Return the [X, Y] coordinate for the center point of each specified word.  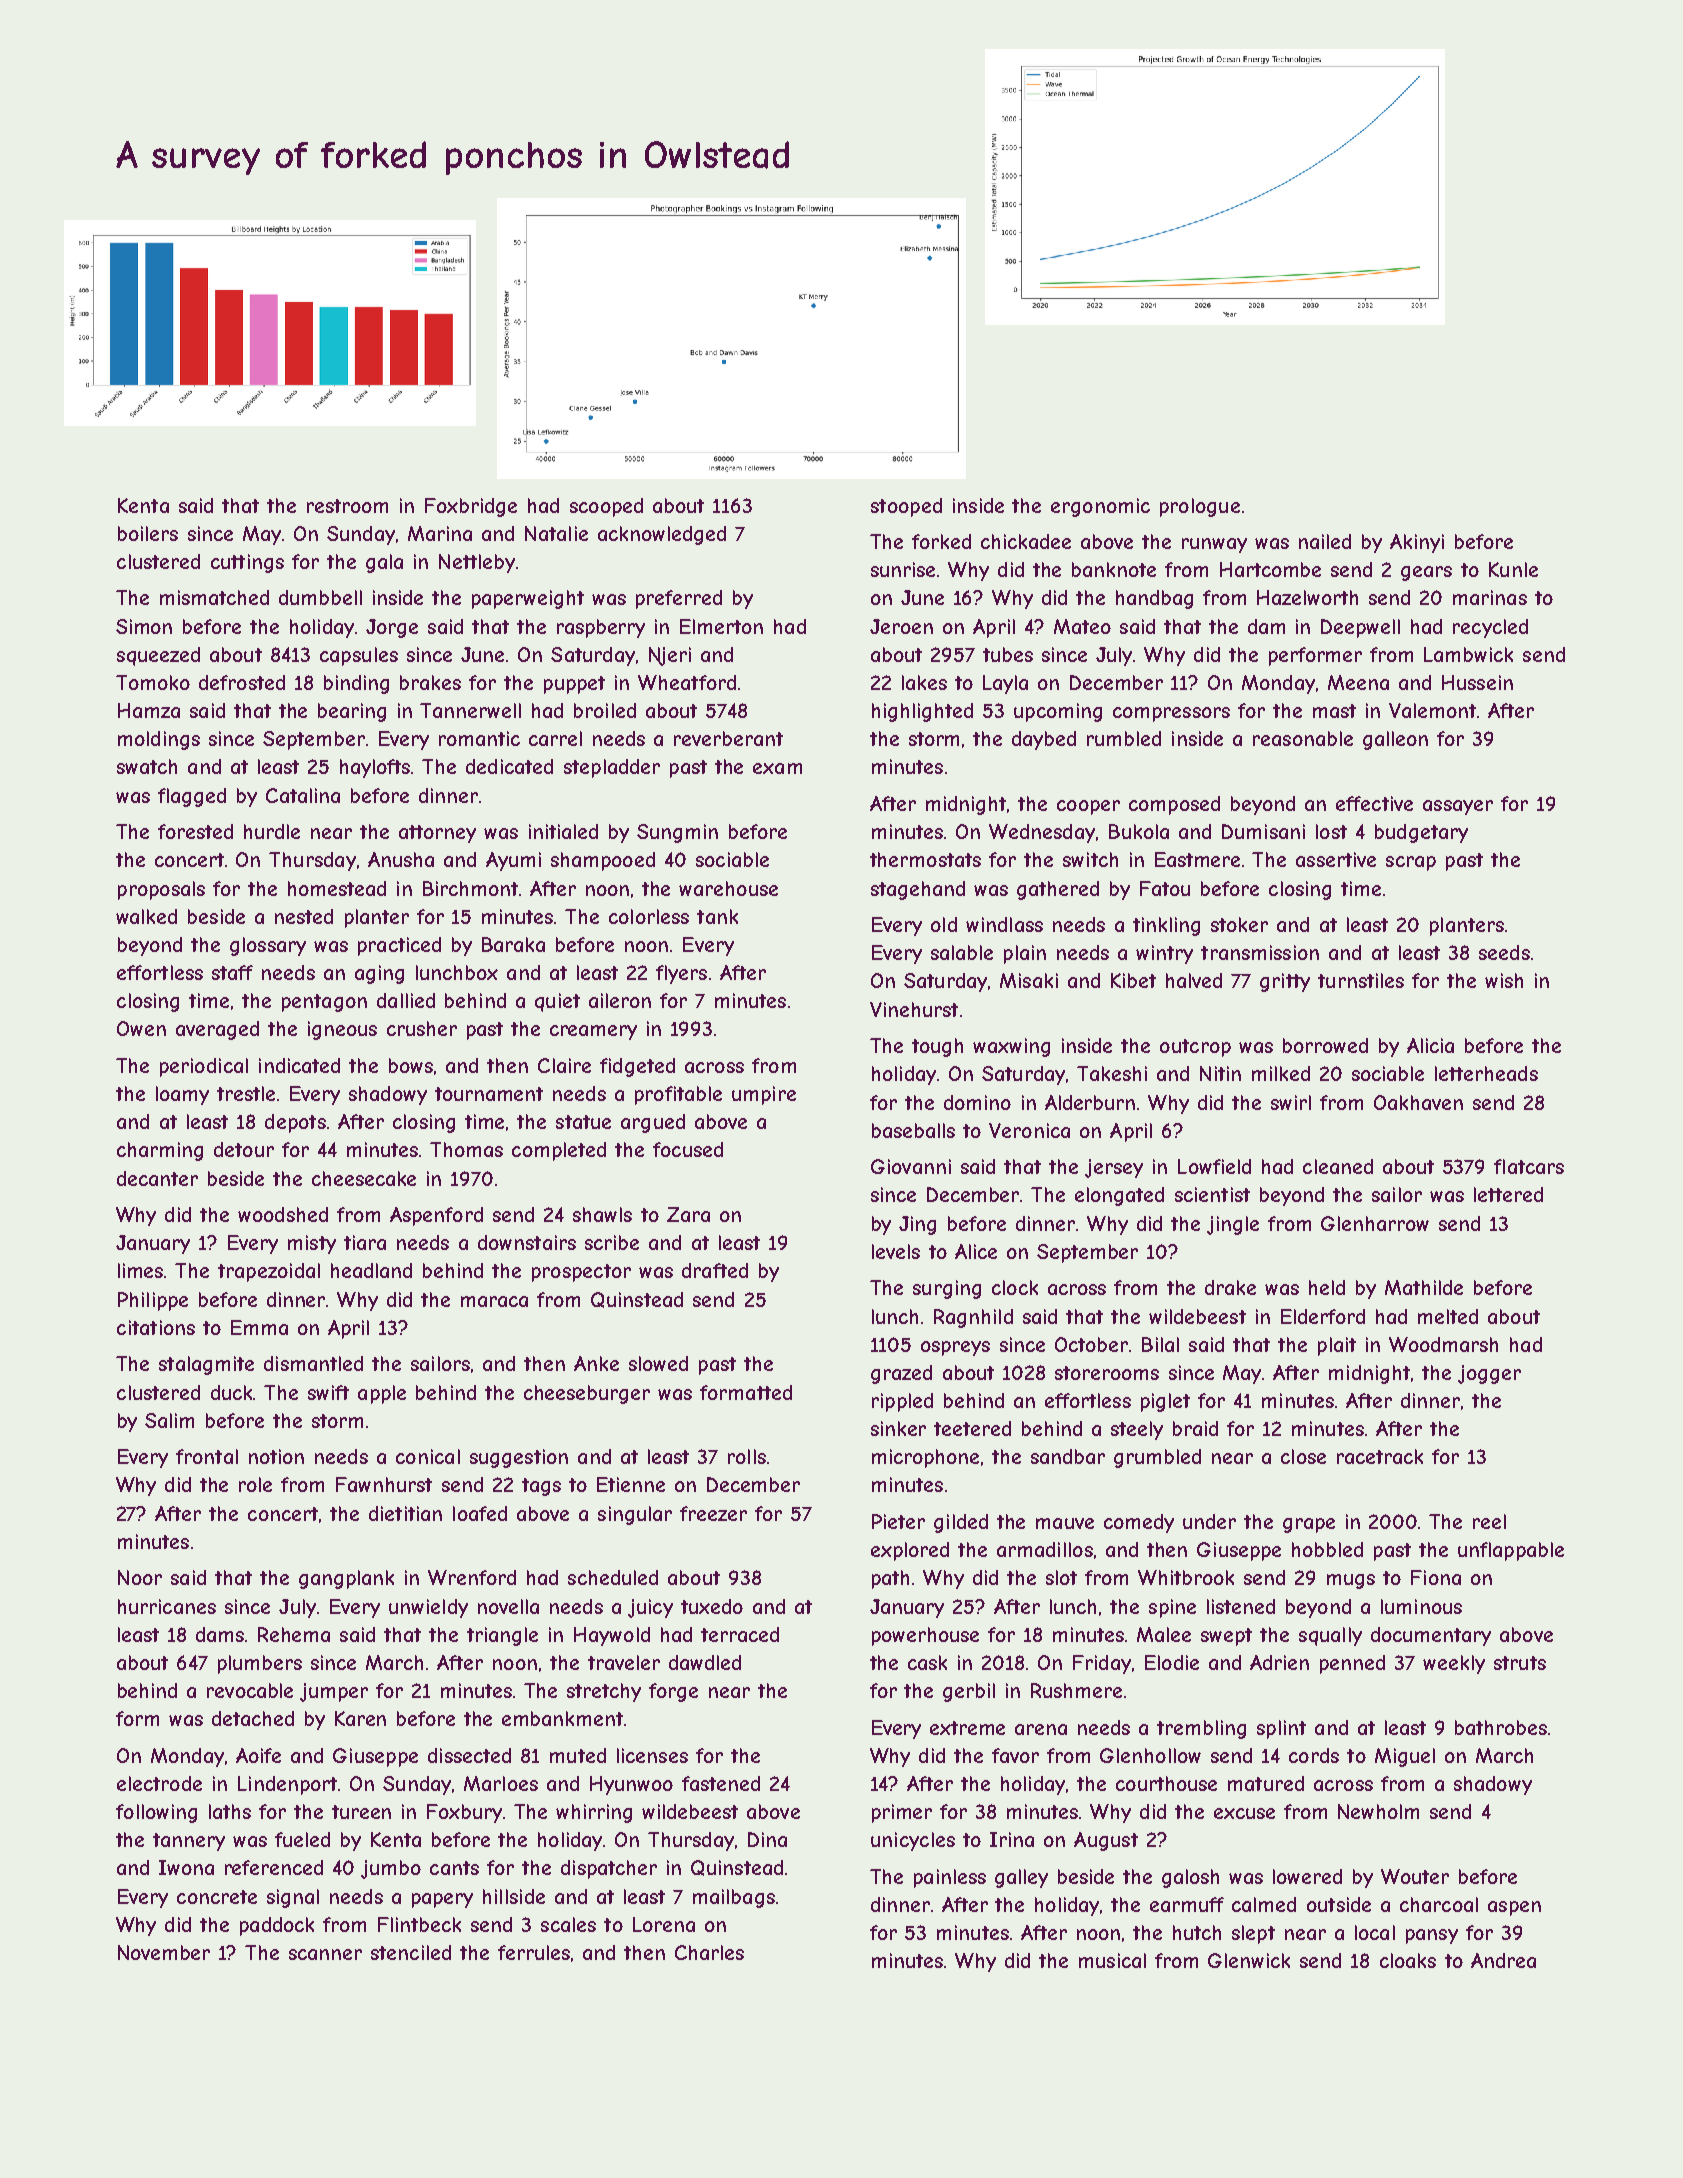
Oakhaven [1418, 1102]
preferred [679, 599]
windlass [1004, 924]
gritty [1285, 982]
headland [371, 1270]
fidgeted [637, 1067]
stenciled [411, 1952]
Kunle [1513, 569]
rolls [747, 1456]
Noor [140, 1577]
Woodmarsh [1443, 1344]
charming [160, 1151]
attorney [437, 834]
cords [1314, 1755]
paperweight [528, 599]
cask [927, 1662]
